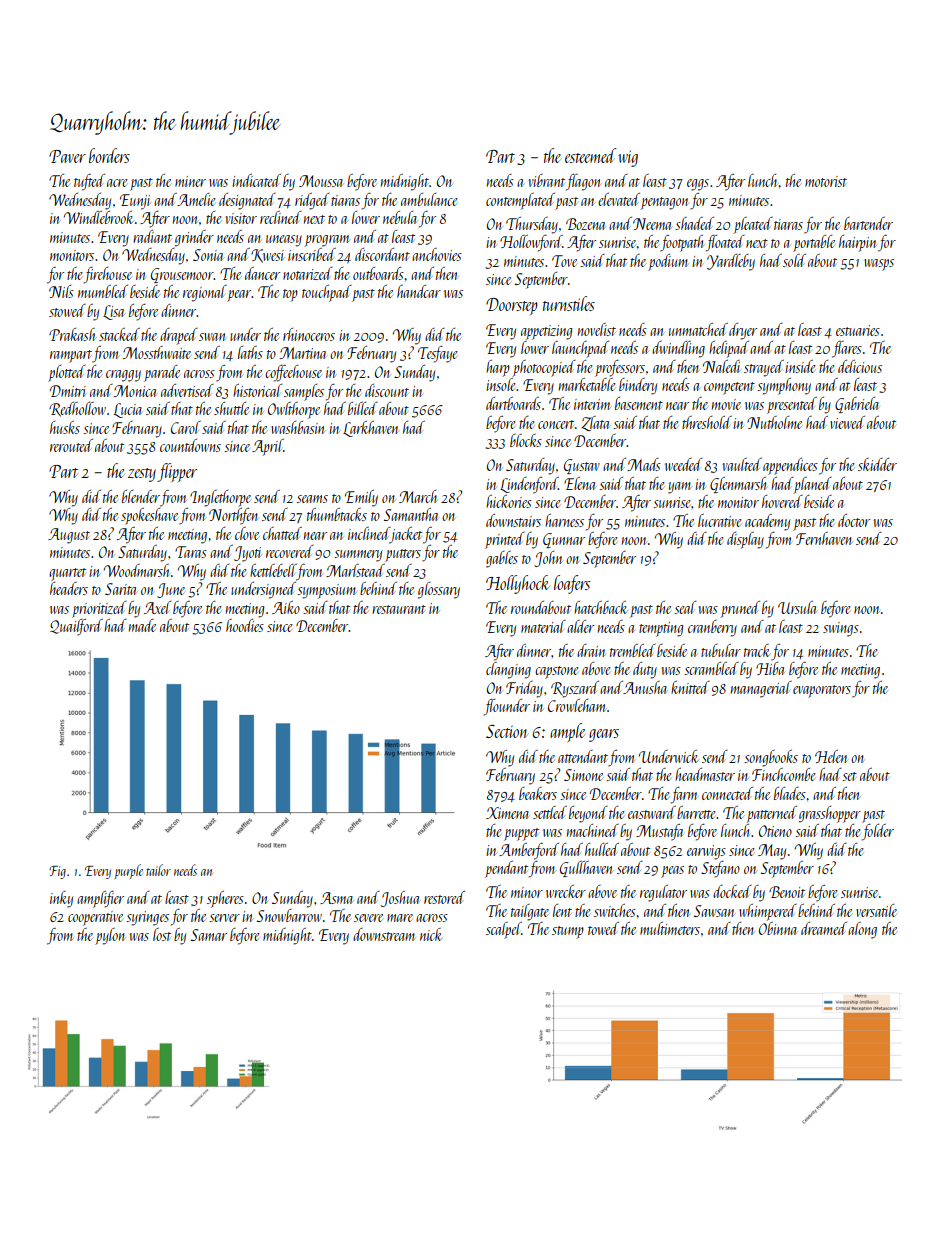 The image size is (952, 1233). Describe the element at coordinates (437, 254) in the screenshot. I see `anchovies` at that location.
